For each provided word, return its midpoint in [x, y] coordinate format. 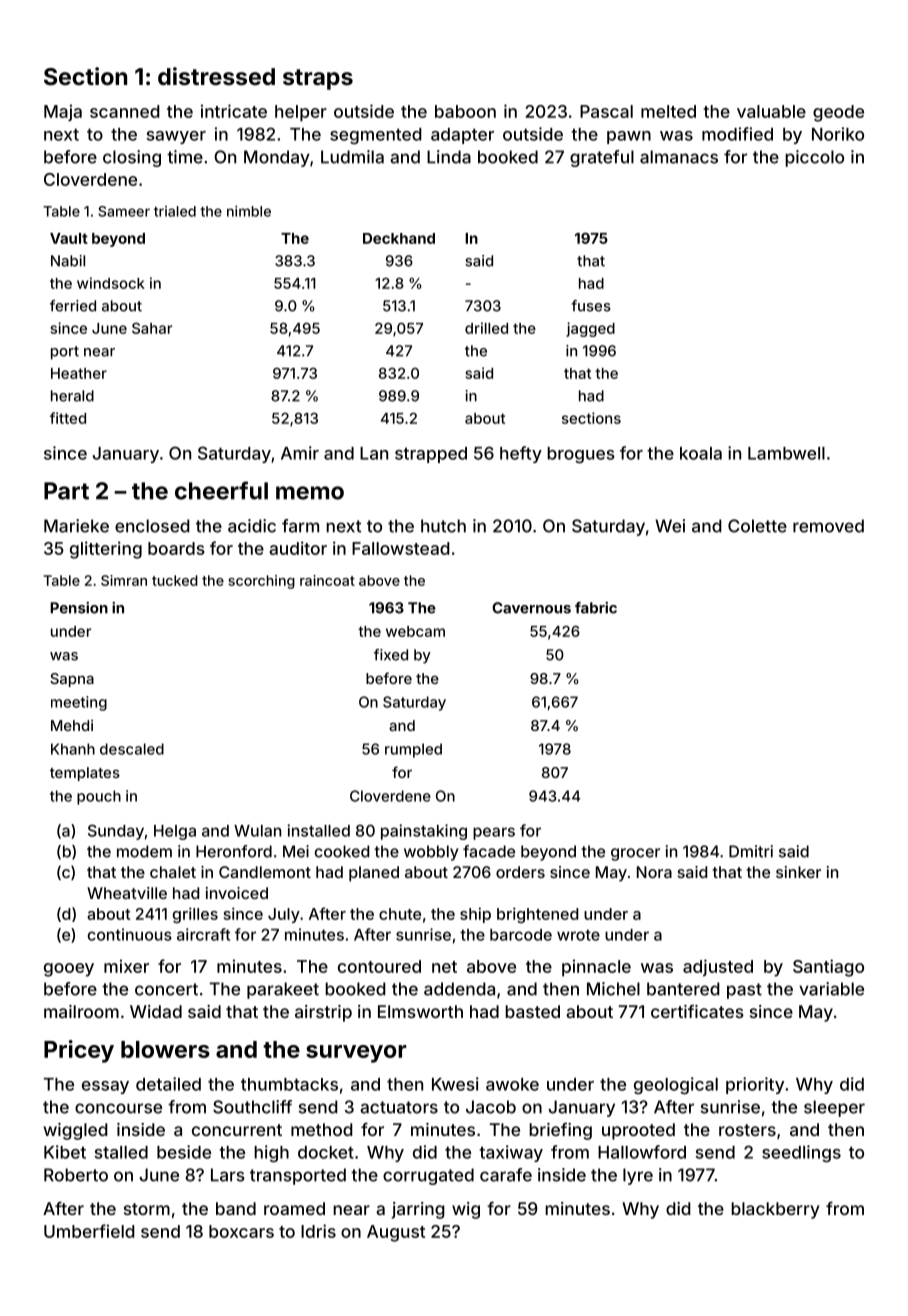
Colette [757, 526]
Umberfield [89, 1231]
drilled [486, 328]
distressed [216, 76]
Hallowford [642, 1152]
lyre [638, 1176]
